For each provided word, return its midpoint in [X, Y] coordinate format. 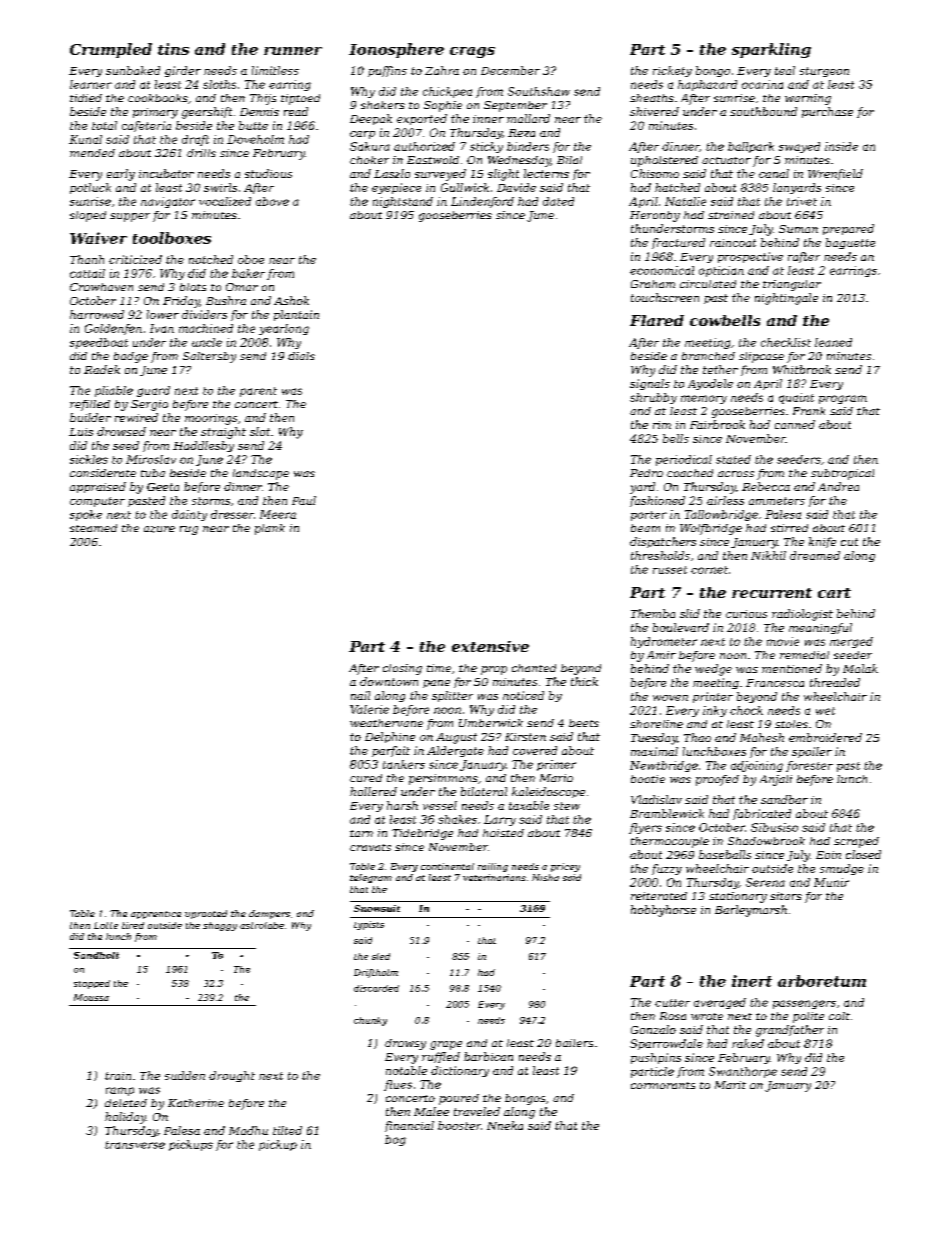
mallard [528, 118]
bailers [574, 1043]
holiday [125, 1118]
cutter [672, 1003]
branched [708, 356]
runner [293, 51]
